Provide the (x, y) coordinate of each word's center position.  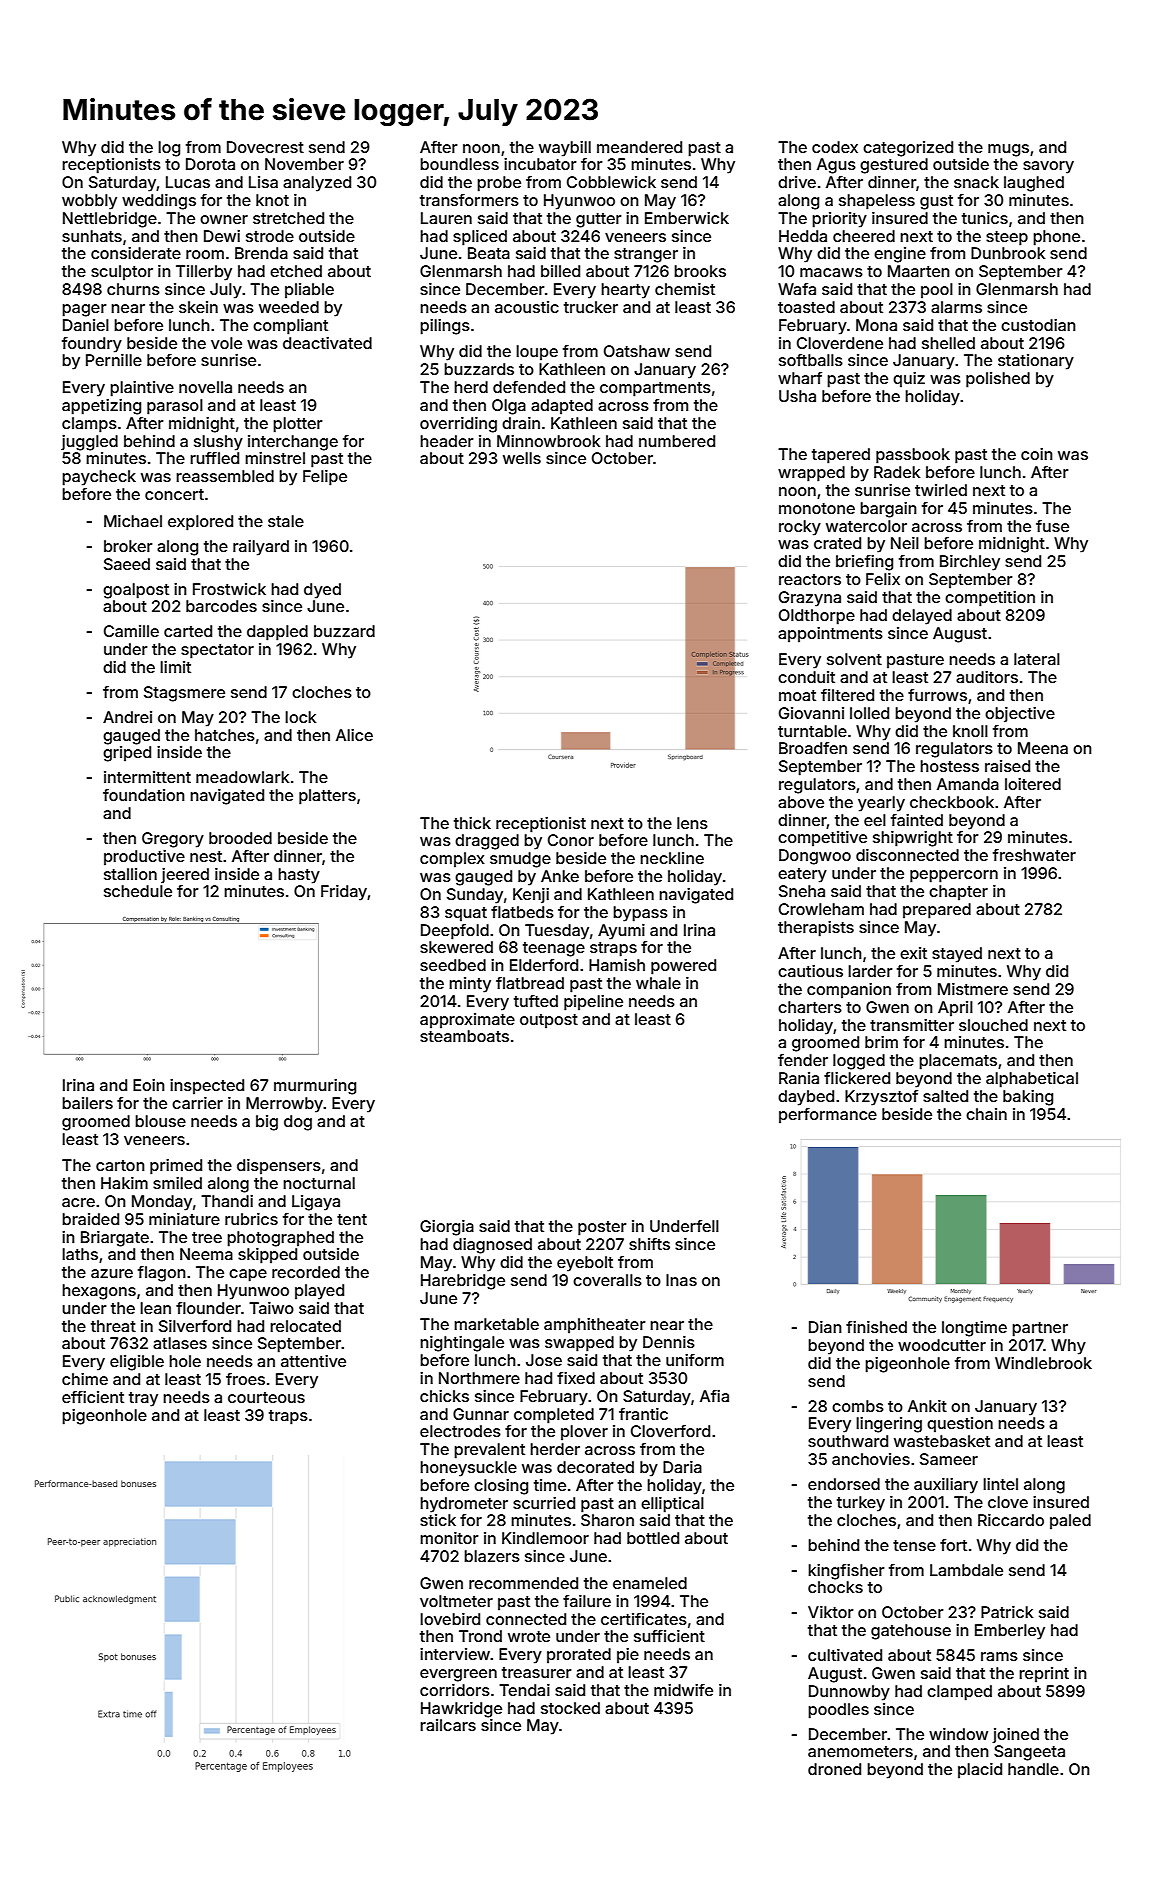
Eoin (149, 1085)
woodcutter (942, 1345)
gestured (894, 166)
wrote (529, 1636)
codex (835, 147)
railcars (448, 1725)
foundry (92, 345)
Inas (681, 1280)
